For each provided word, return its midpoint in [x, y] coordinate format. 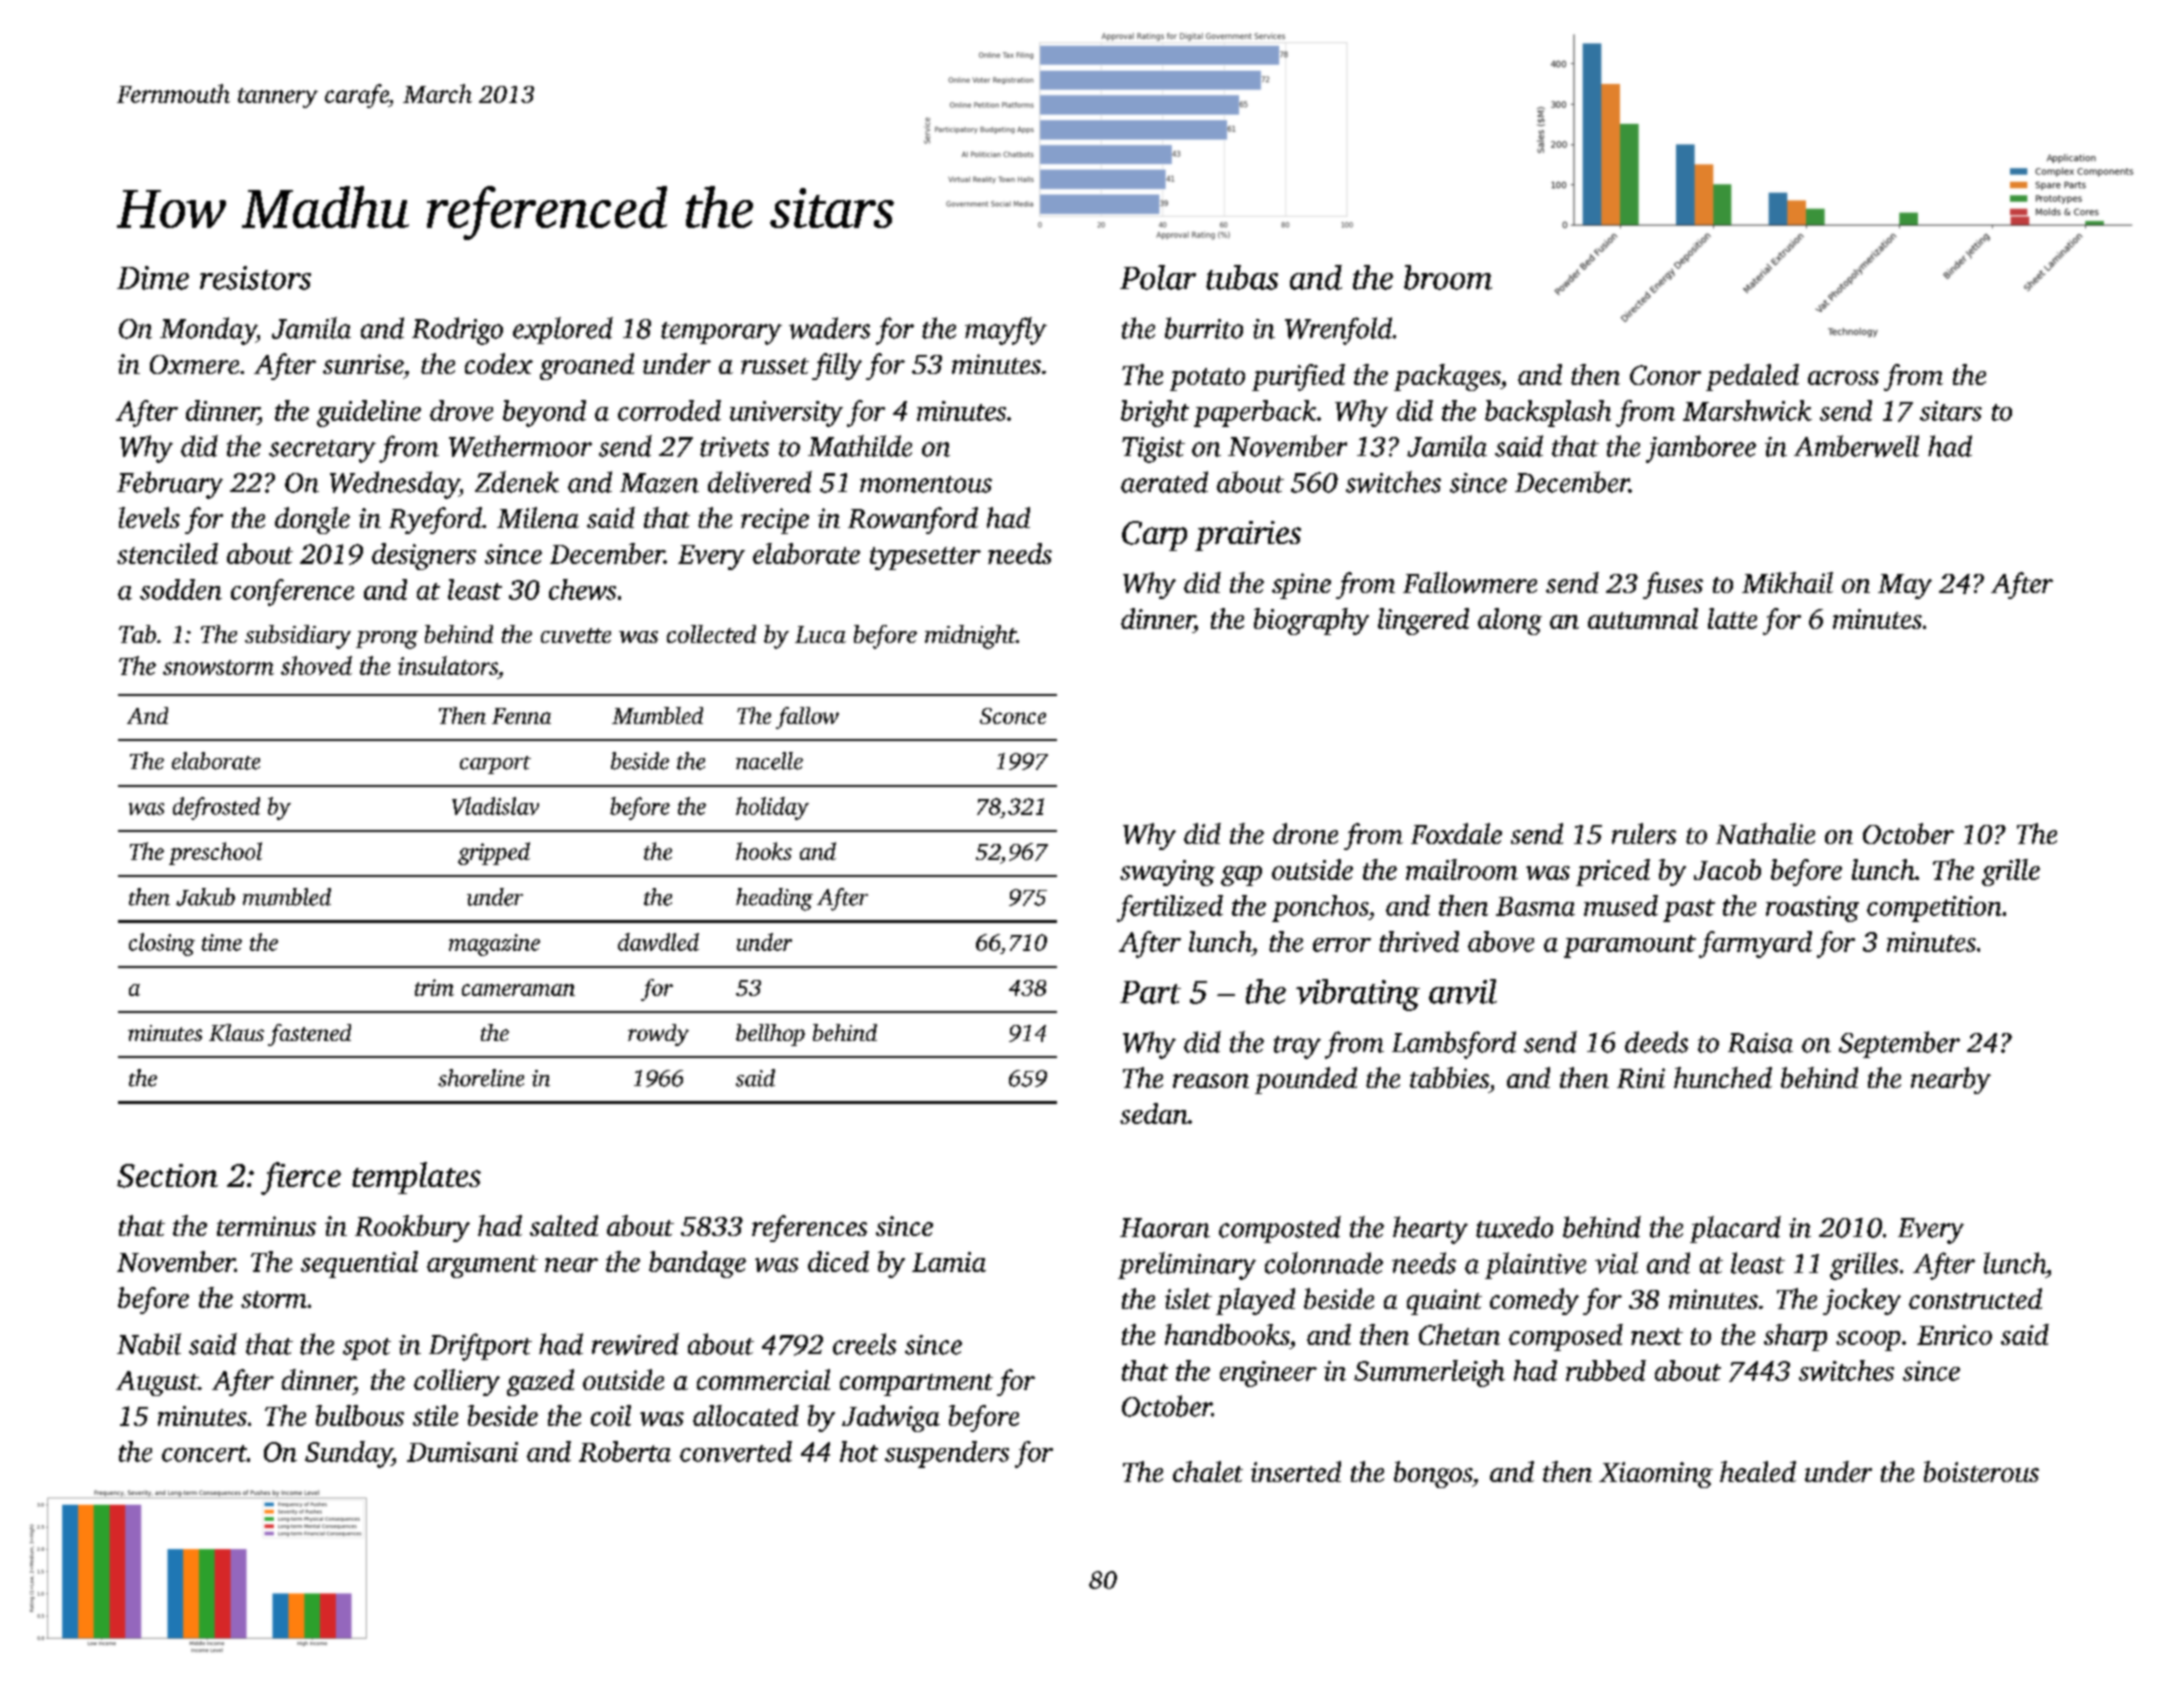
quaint [1444, 1302]
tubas [1242, 277]
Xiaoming [1656, 1475]
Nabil [149, 1344]
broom [1448, 277]
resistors [255, 278]
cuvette [576, 635]
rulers [1644, 833]
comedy [1534, 1301]
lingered [1423, 621]
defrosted [216, 808]
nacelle [769, 761]
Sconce [1013, 716]
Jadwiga [891, 1418]
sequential [359, 1264]
